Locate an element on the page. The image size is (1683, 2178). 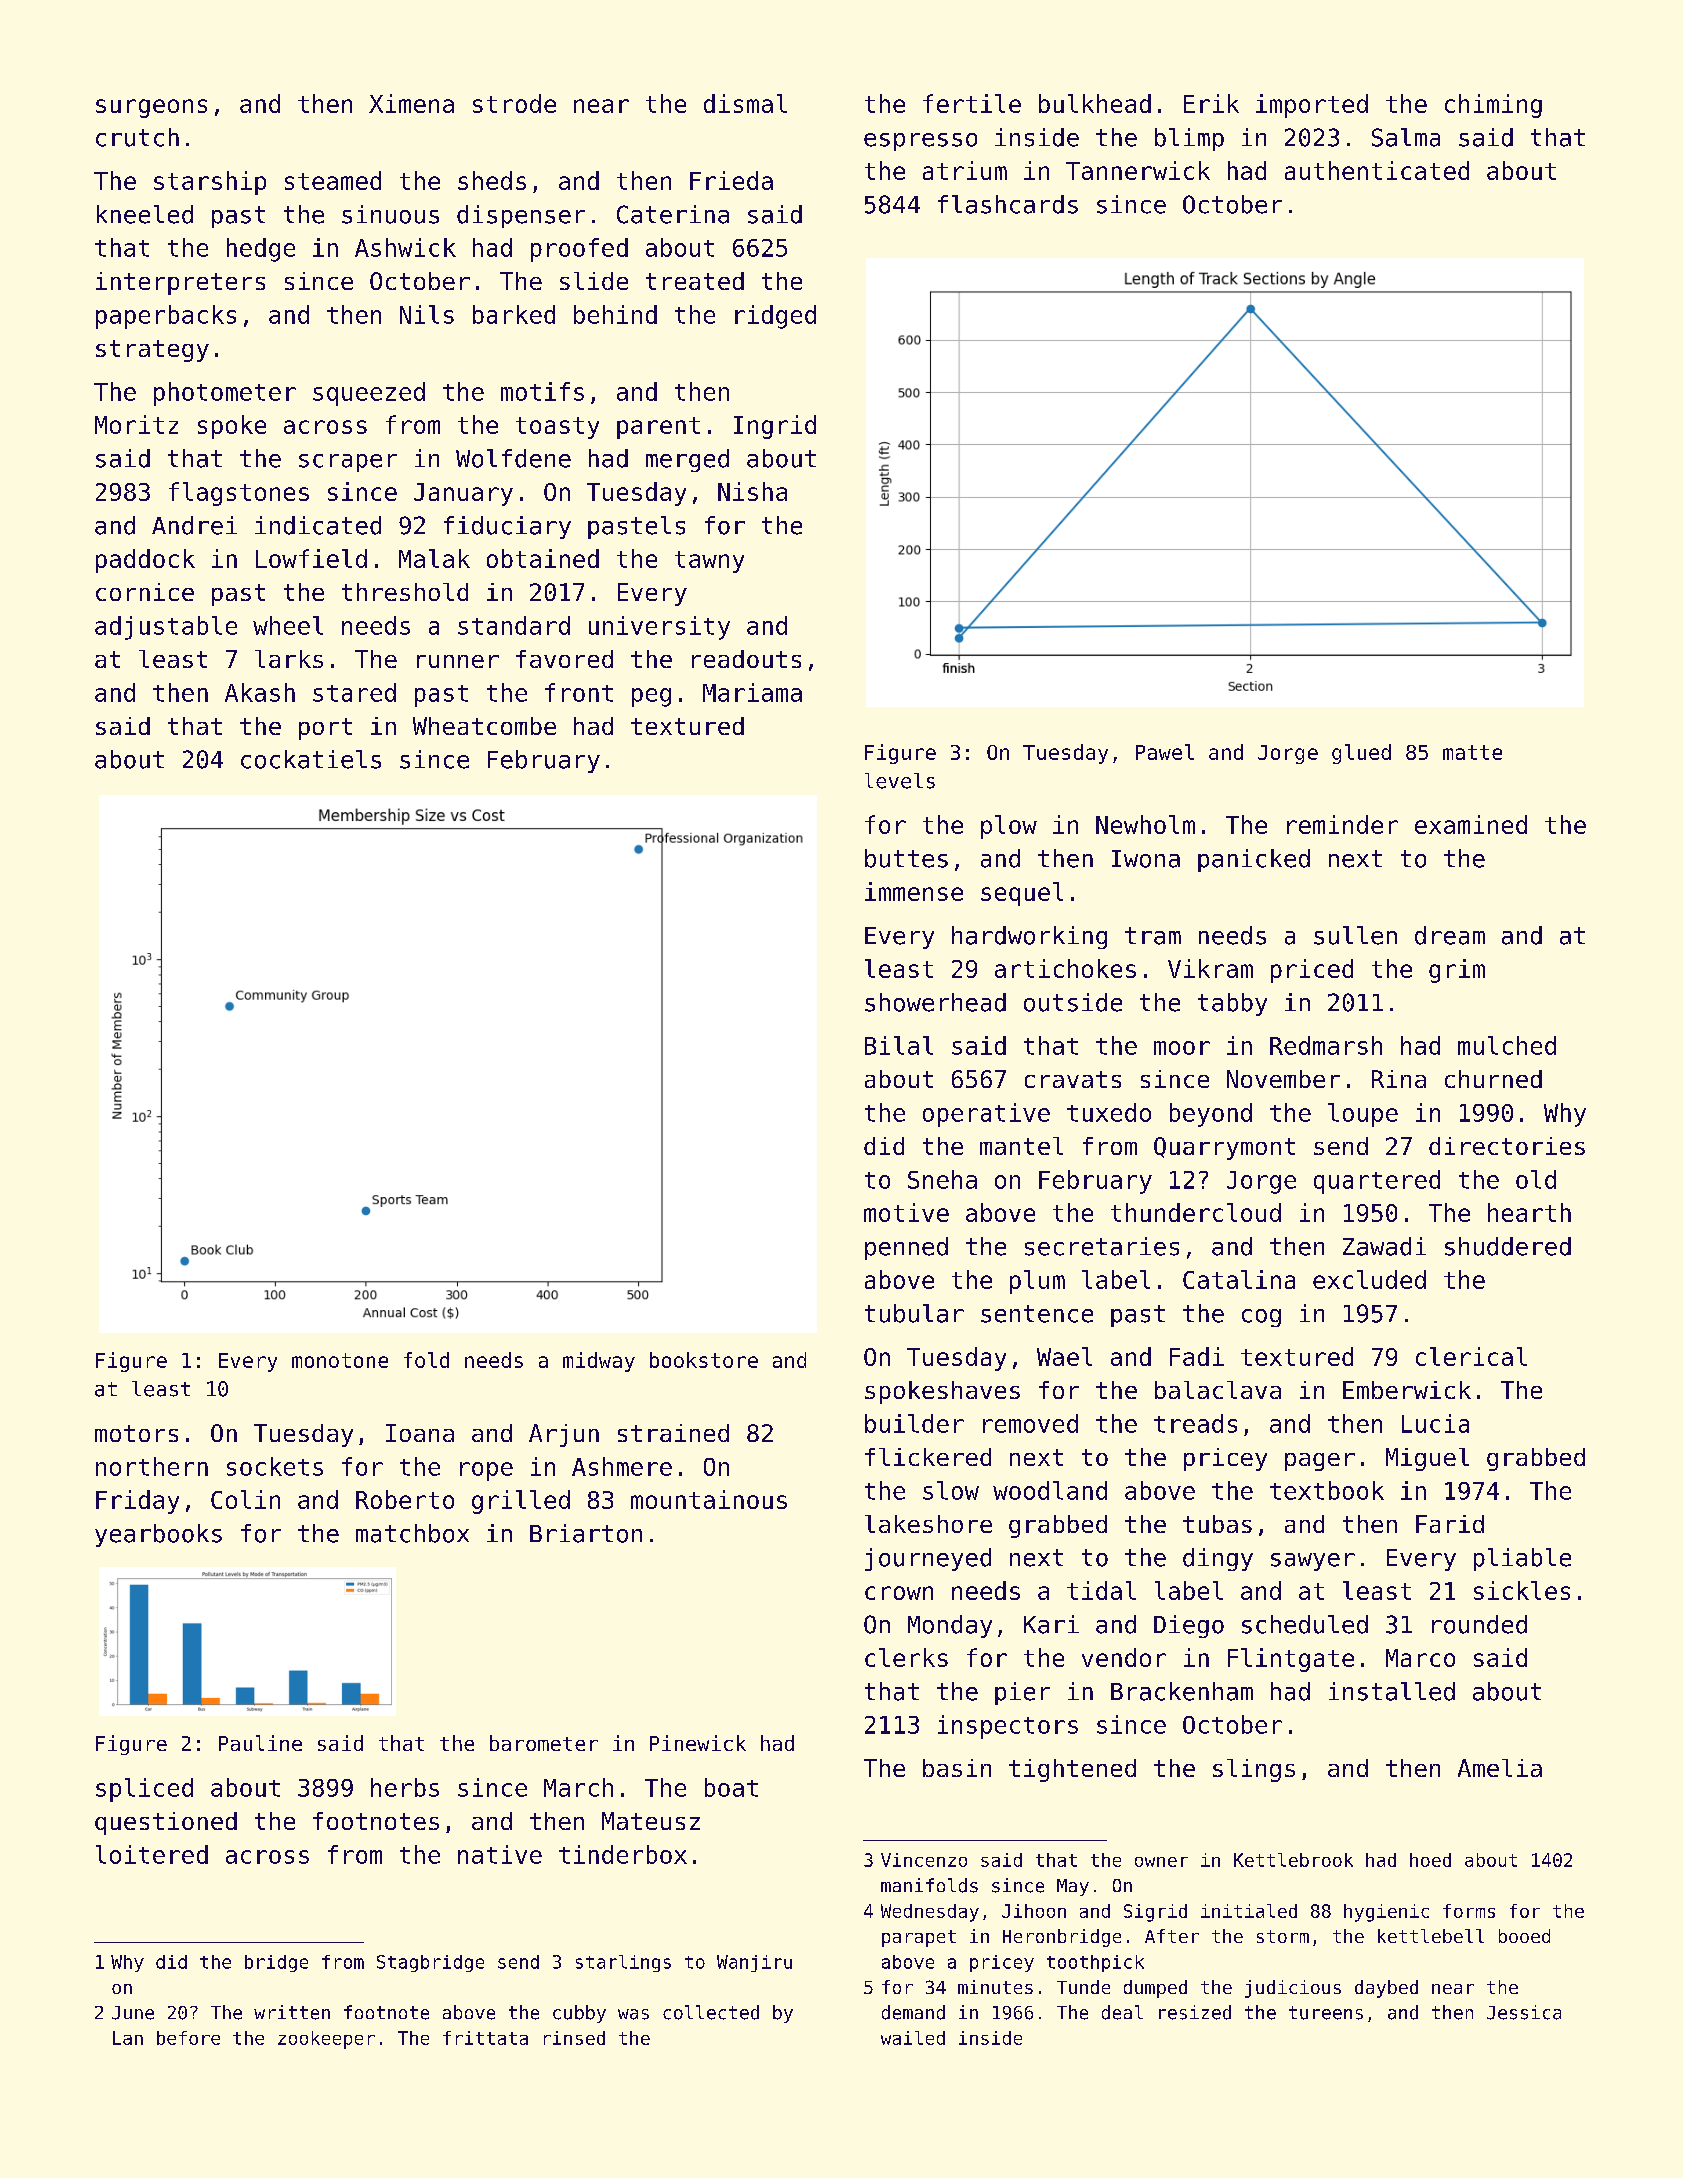
frittata is located at coordinates (485, 2038).
